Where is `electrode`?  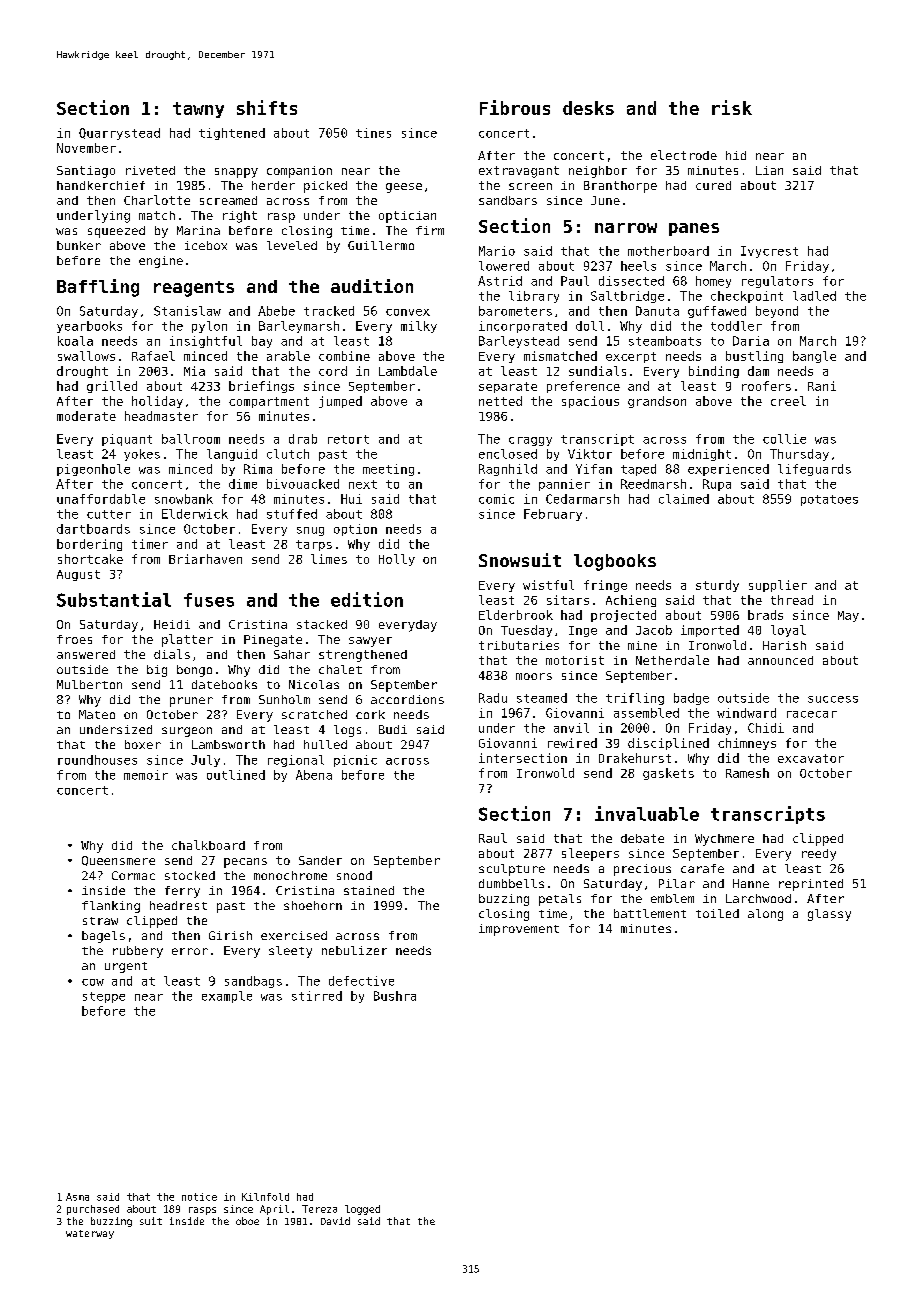
electrode is located at coordinates (684, 155).
